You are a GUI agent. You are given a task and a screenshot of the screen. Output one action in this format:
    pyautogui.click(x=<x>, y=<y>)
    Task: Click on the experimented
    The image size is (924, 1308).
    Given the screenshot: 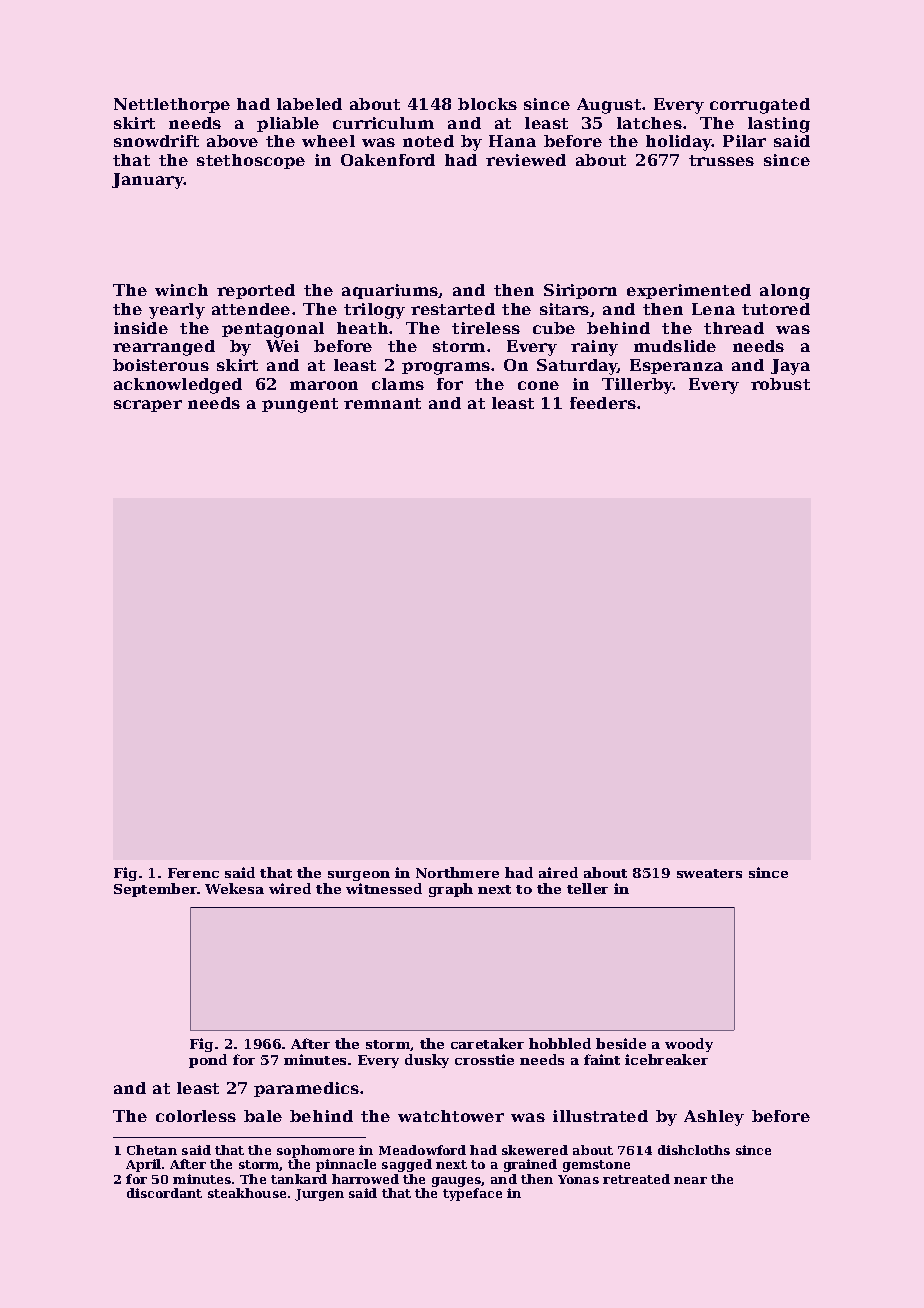 What is the action you would take?
    pyautogui.click(x=689, y=291)
